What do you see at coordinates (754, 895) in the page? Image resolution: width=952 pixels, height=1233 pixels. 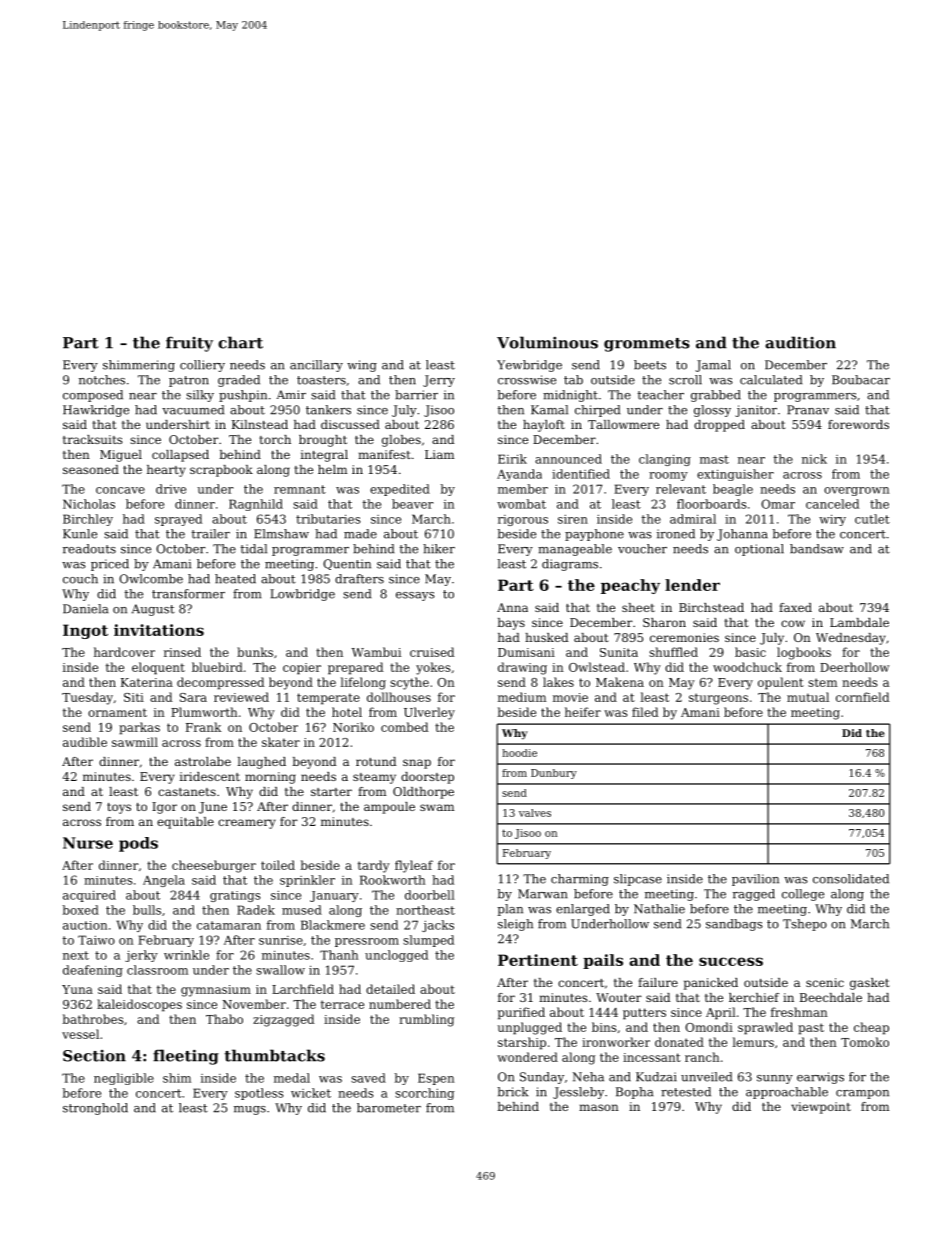 I see `ragged` at bounding box center [754, 895].
